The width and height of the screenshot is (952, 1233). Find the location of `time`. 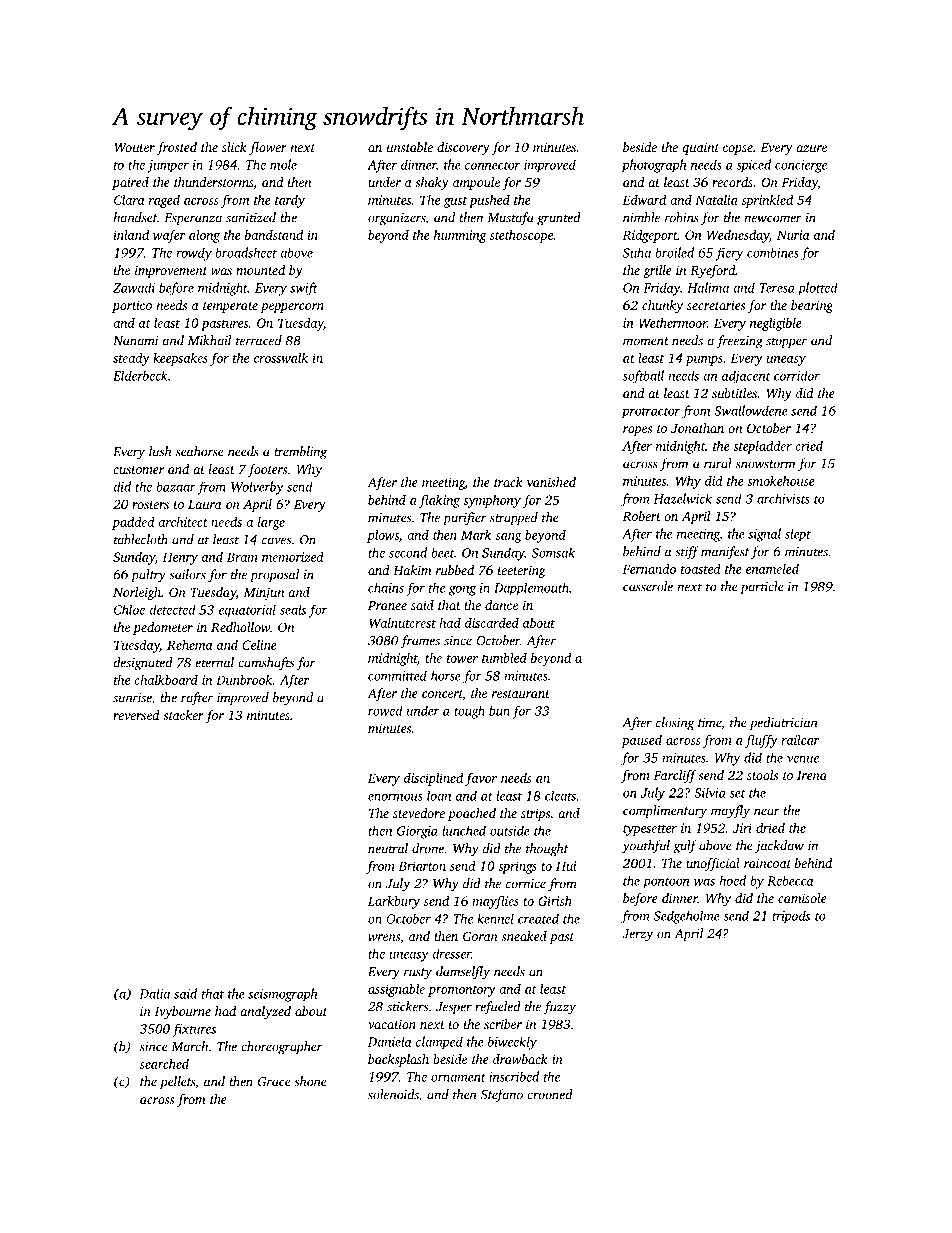

time is located at coordinates (709, 723).
